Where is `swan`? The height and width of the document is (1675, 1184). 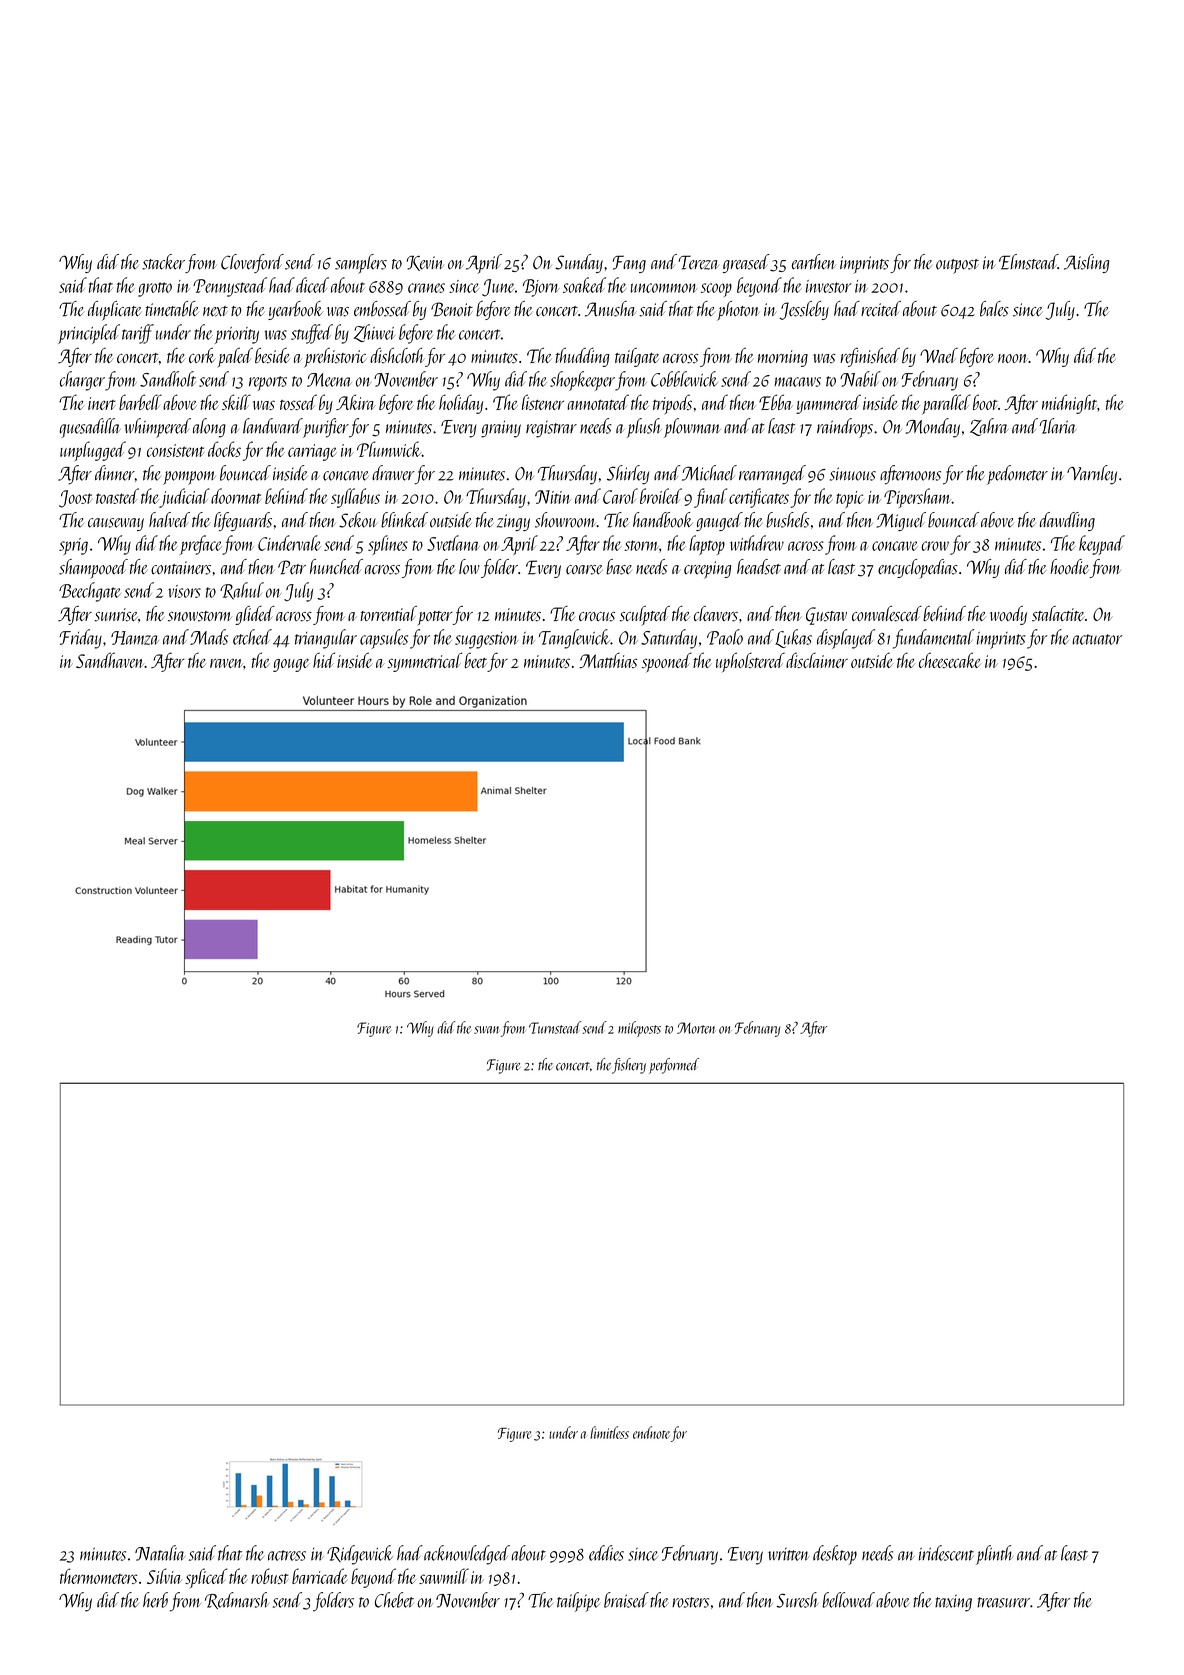
swan is located at coordinates (486, 1030).
